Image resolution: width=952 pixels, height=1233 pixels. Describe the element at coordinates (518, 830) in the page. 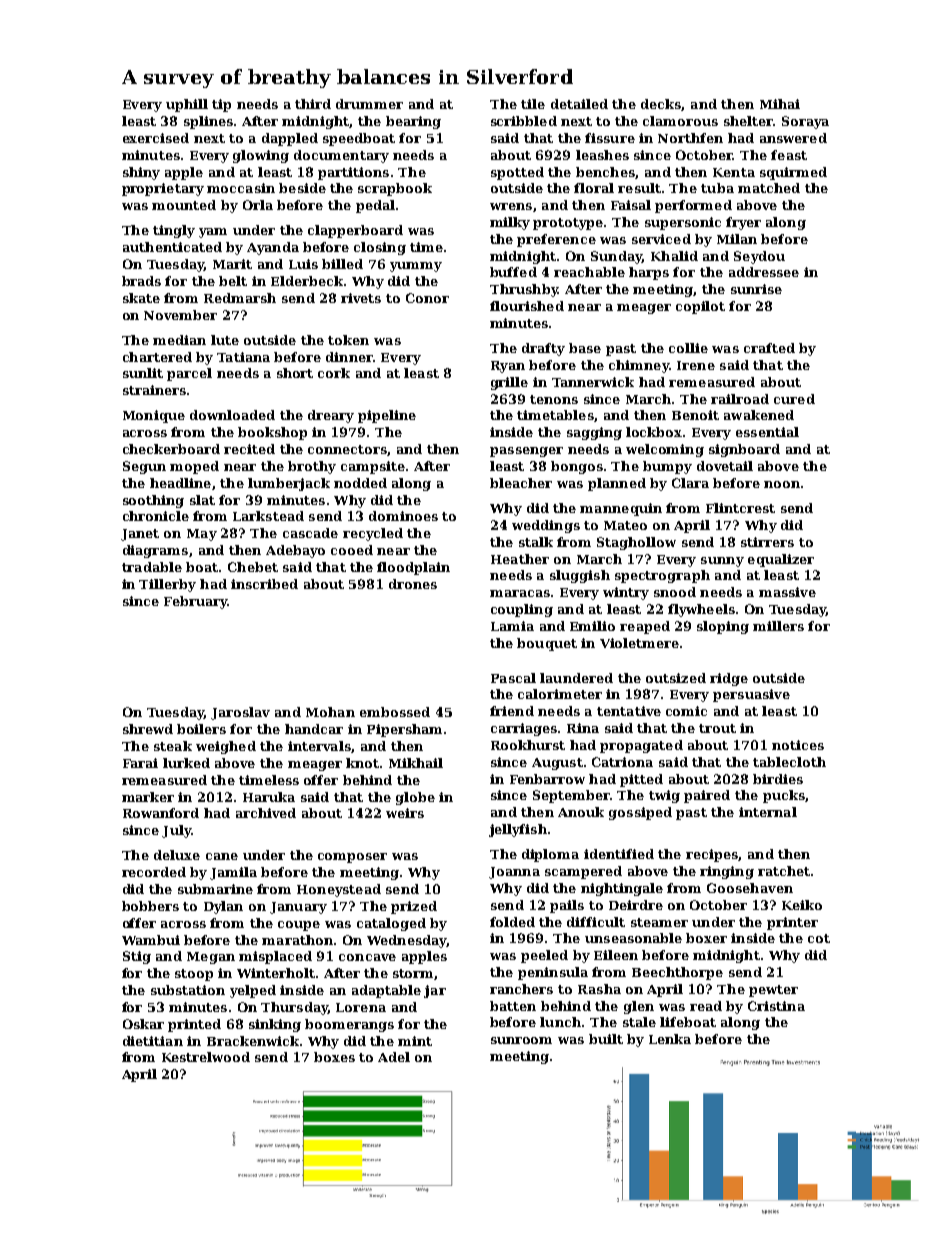

I see `jellyfish` at that location.
